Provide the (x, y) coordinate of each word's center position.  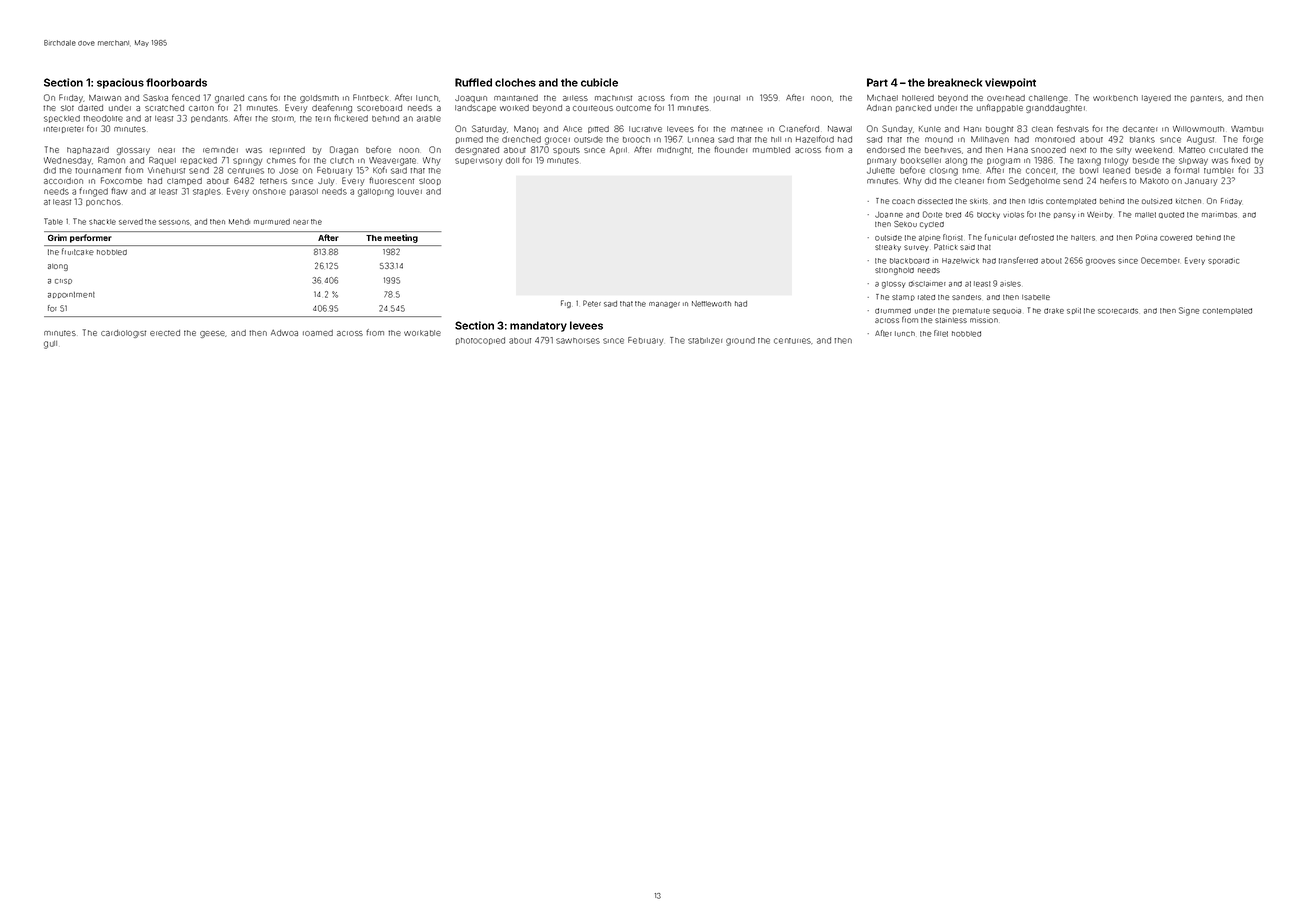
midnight (674, 151)
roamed (318, 333)
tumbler (1218, 171)
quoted (1171, 215)
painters (1206, 98)
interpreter (64, 129)
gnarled (229, 99)
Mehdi (239, 222)
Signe (1189, 311)
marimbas (1219, 215)
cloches (515, 82)
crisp (63, 281)
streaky (888, 248)
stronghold (894, 271)
